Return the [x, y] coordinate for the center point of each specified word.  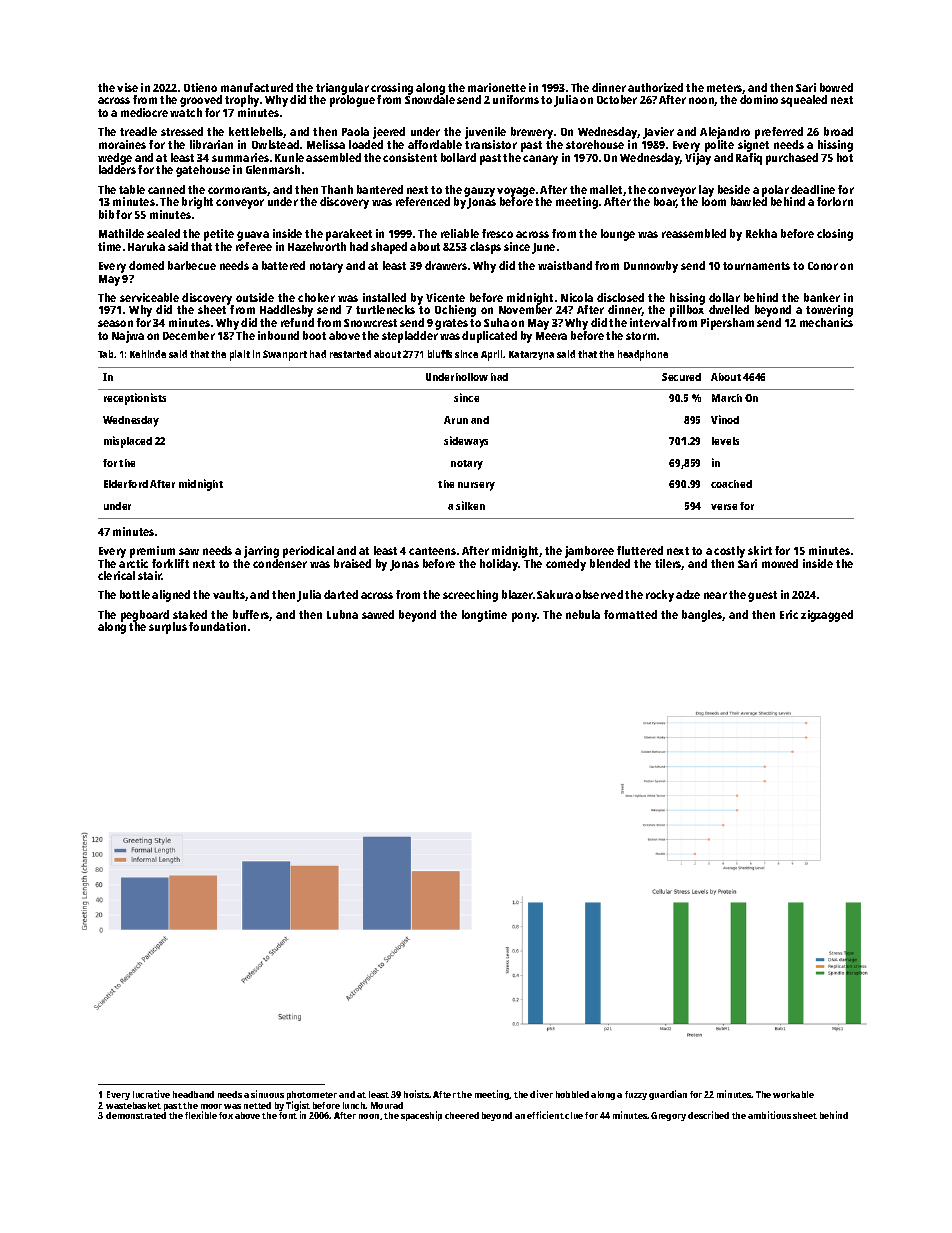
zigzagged [827, 616]
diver [541, 1094]
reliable [460, 233]
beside [734, 189]
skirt [760, 550]
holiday [499, 565]
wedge [115, 159]
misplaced [128, 442]
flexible [201, 1115]
